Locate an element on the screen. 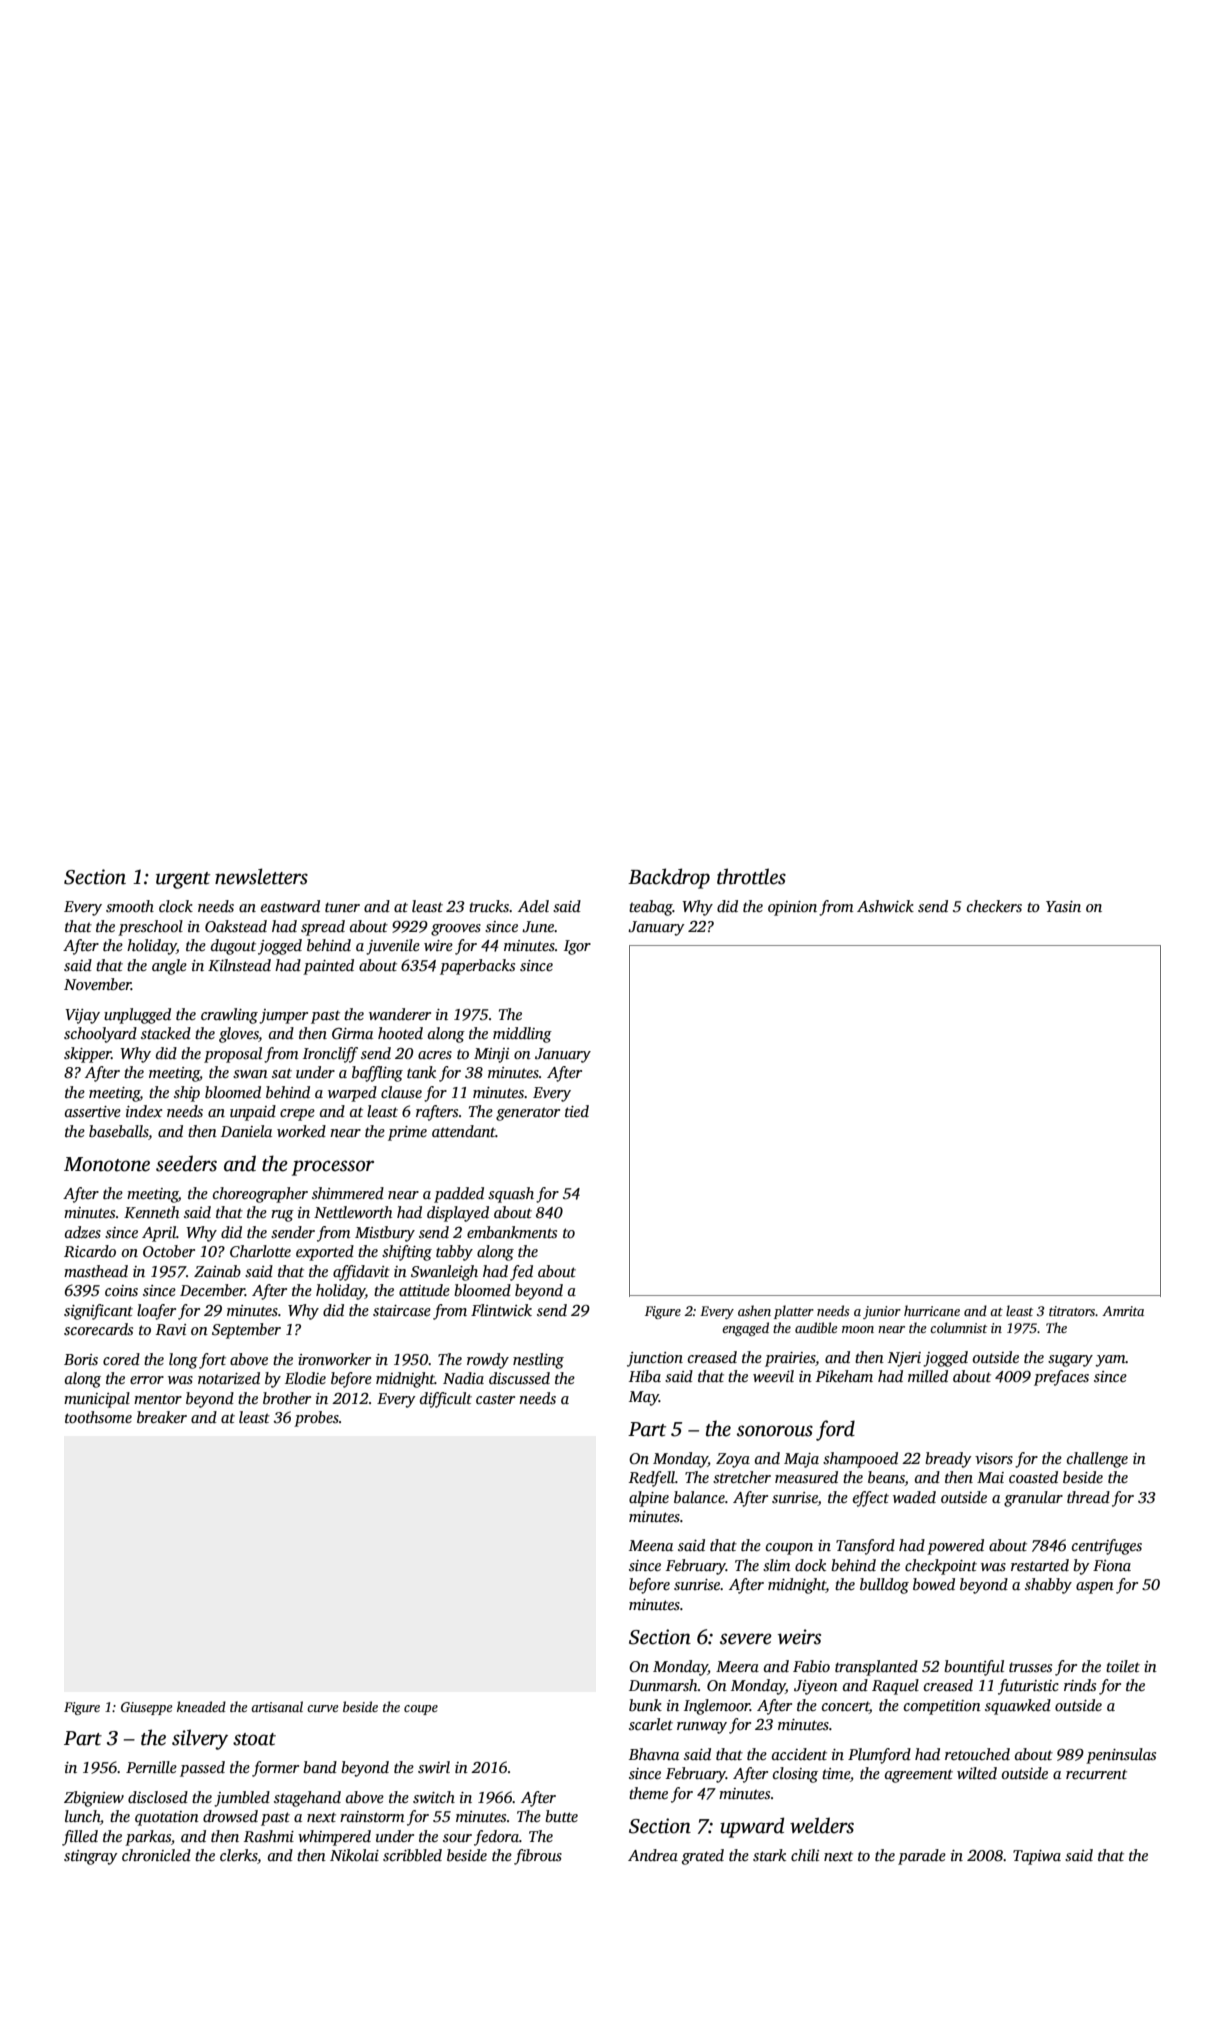  sour is located at coordinates (457, 1838).
